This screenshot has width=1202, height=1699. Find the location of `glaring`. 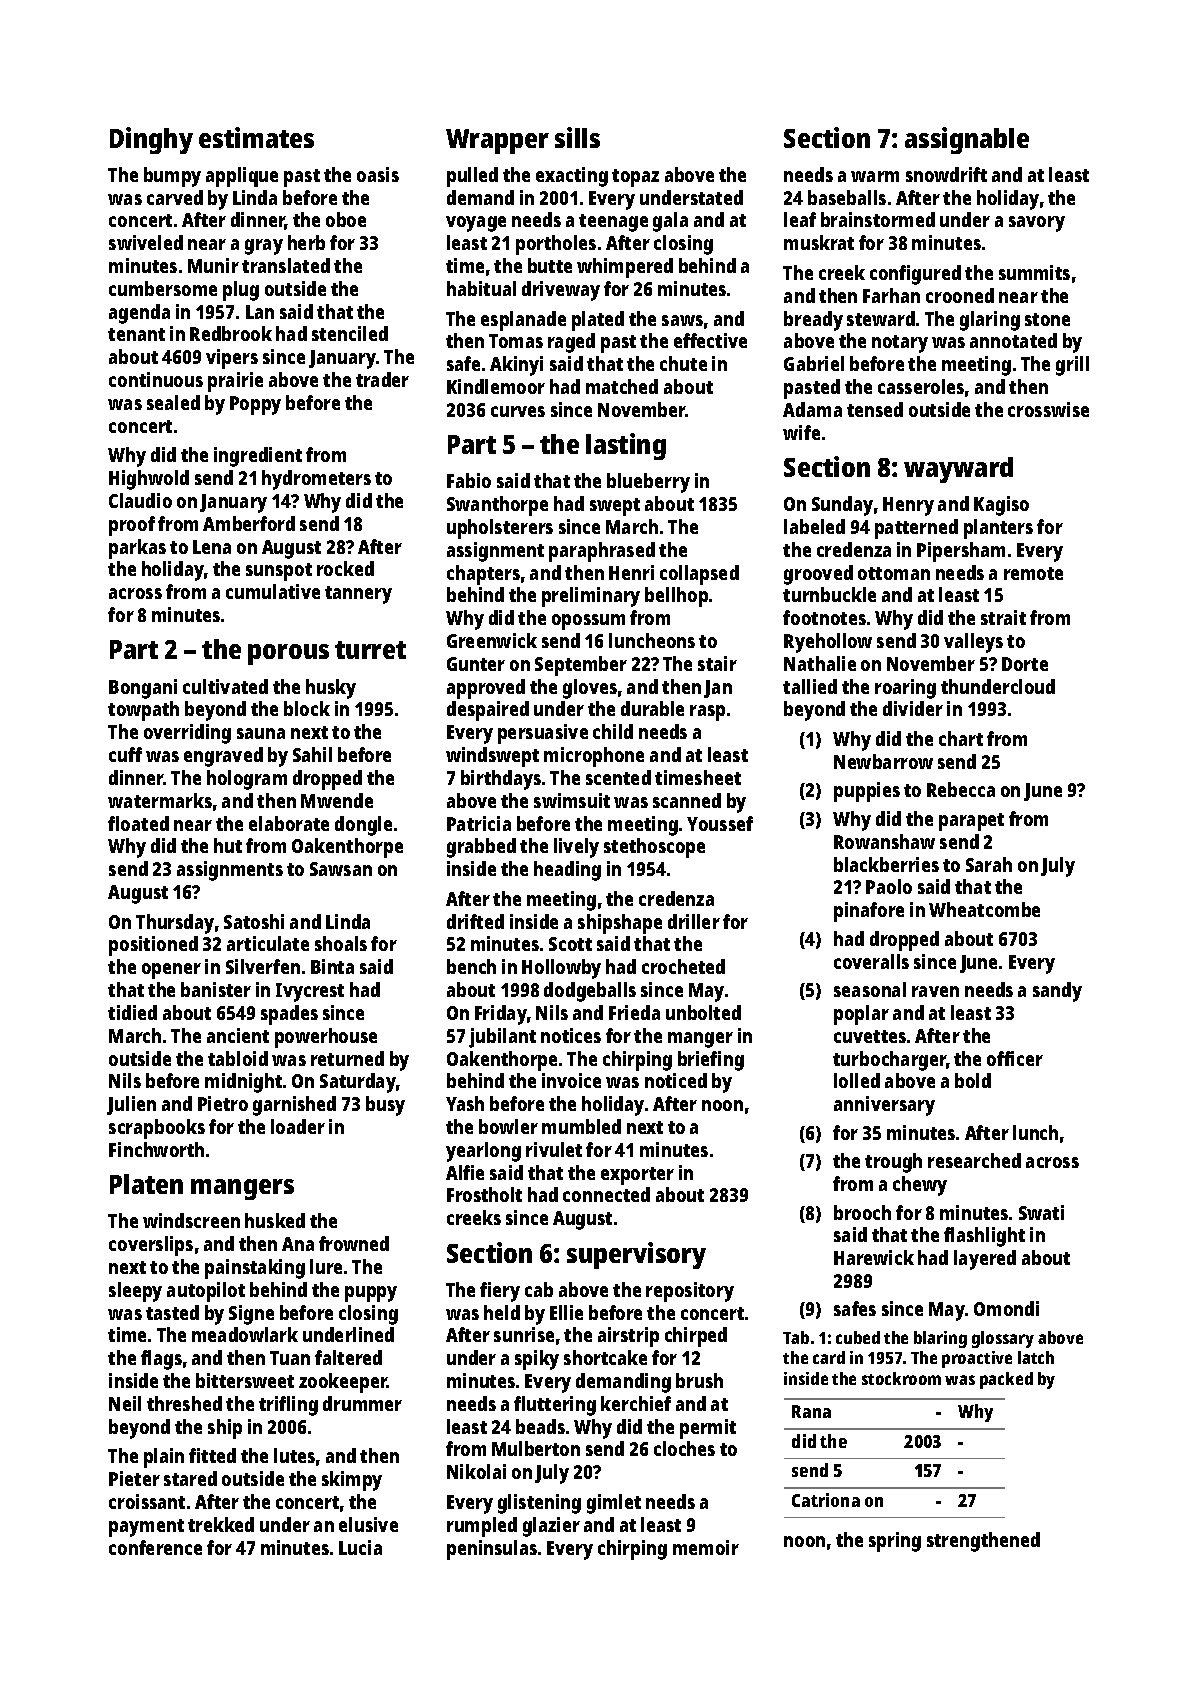

glaring is located at coordinates (990, 321).
